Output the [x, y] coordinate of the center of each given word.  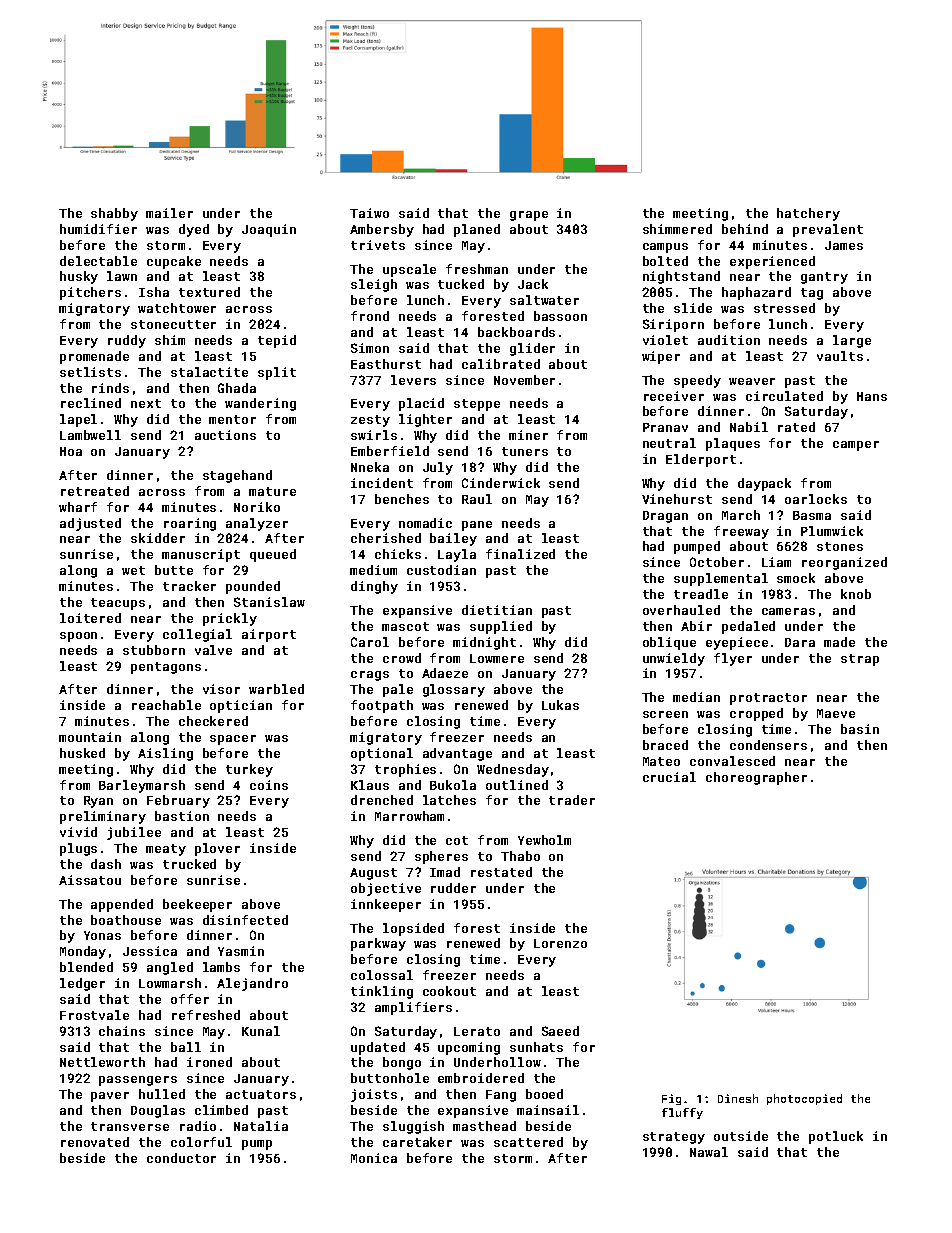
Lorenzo [560, 943]
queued [273, 555]
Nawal [709, 1152]
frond [370, 316]
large [852, 341]
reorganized [844, 563]
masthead [484, 1126]
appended [122, 905]
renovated [95, 1142]
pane [477, 526]
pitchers [90, 293]
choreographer [756, 778]
